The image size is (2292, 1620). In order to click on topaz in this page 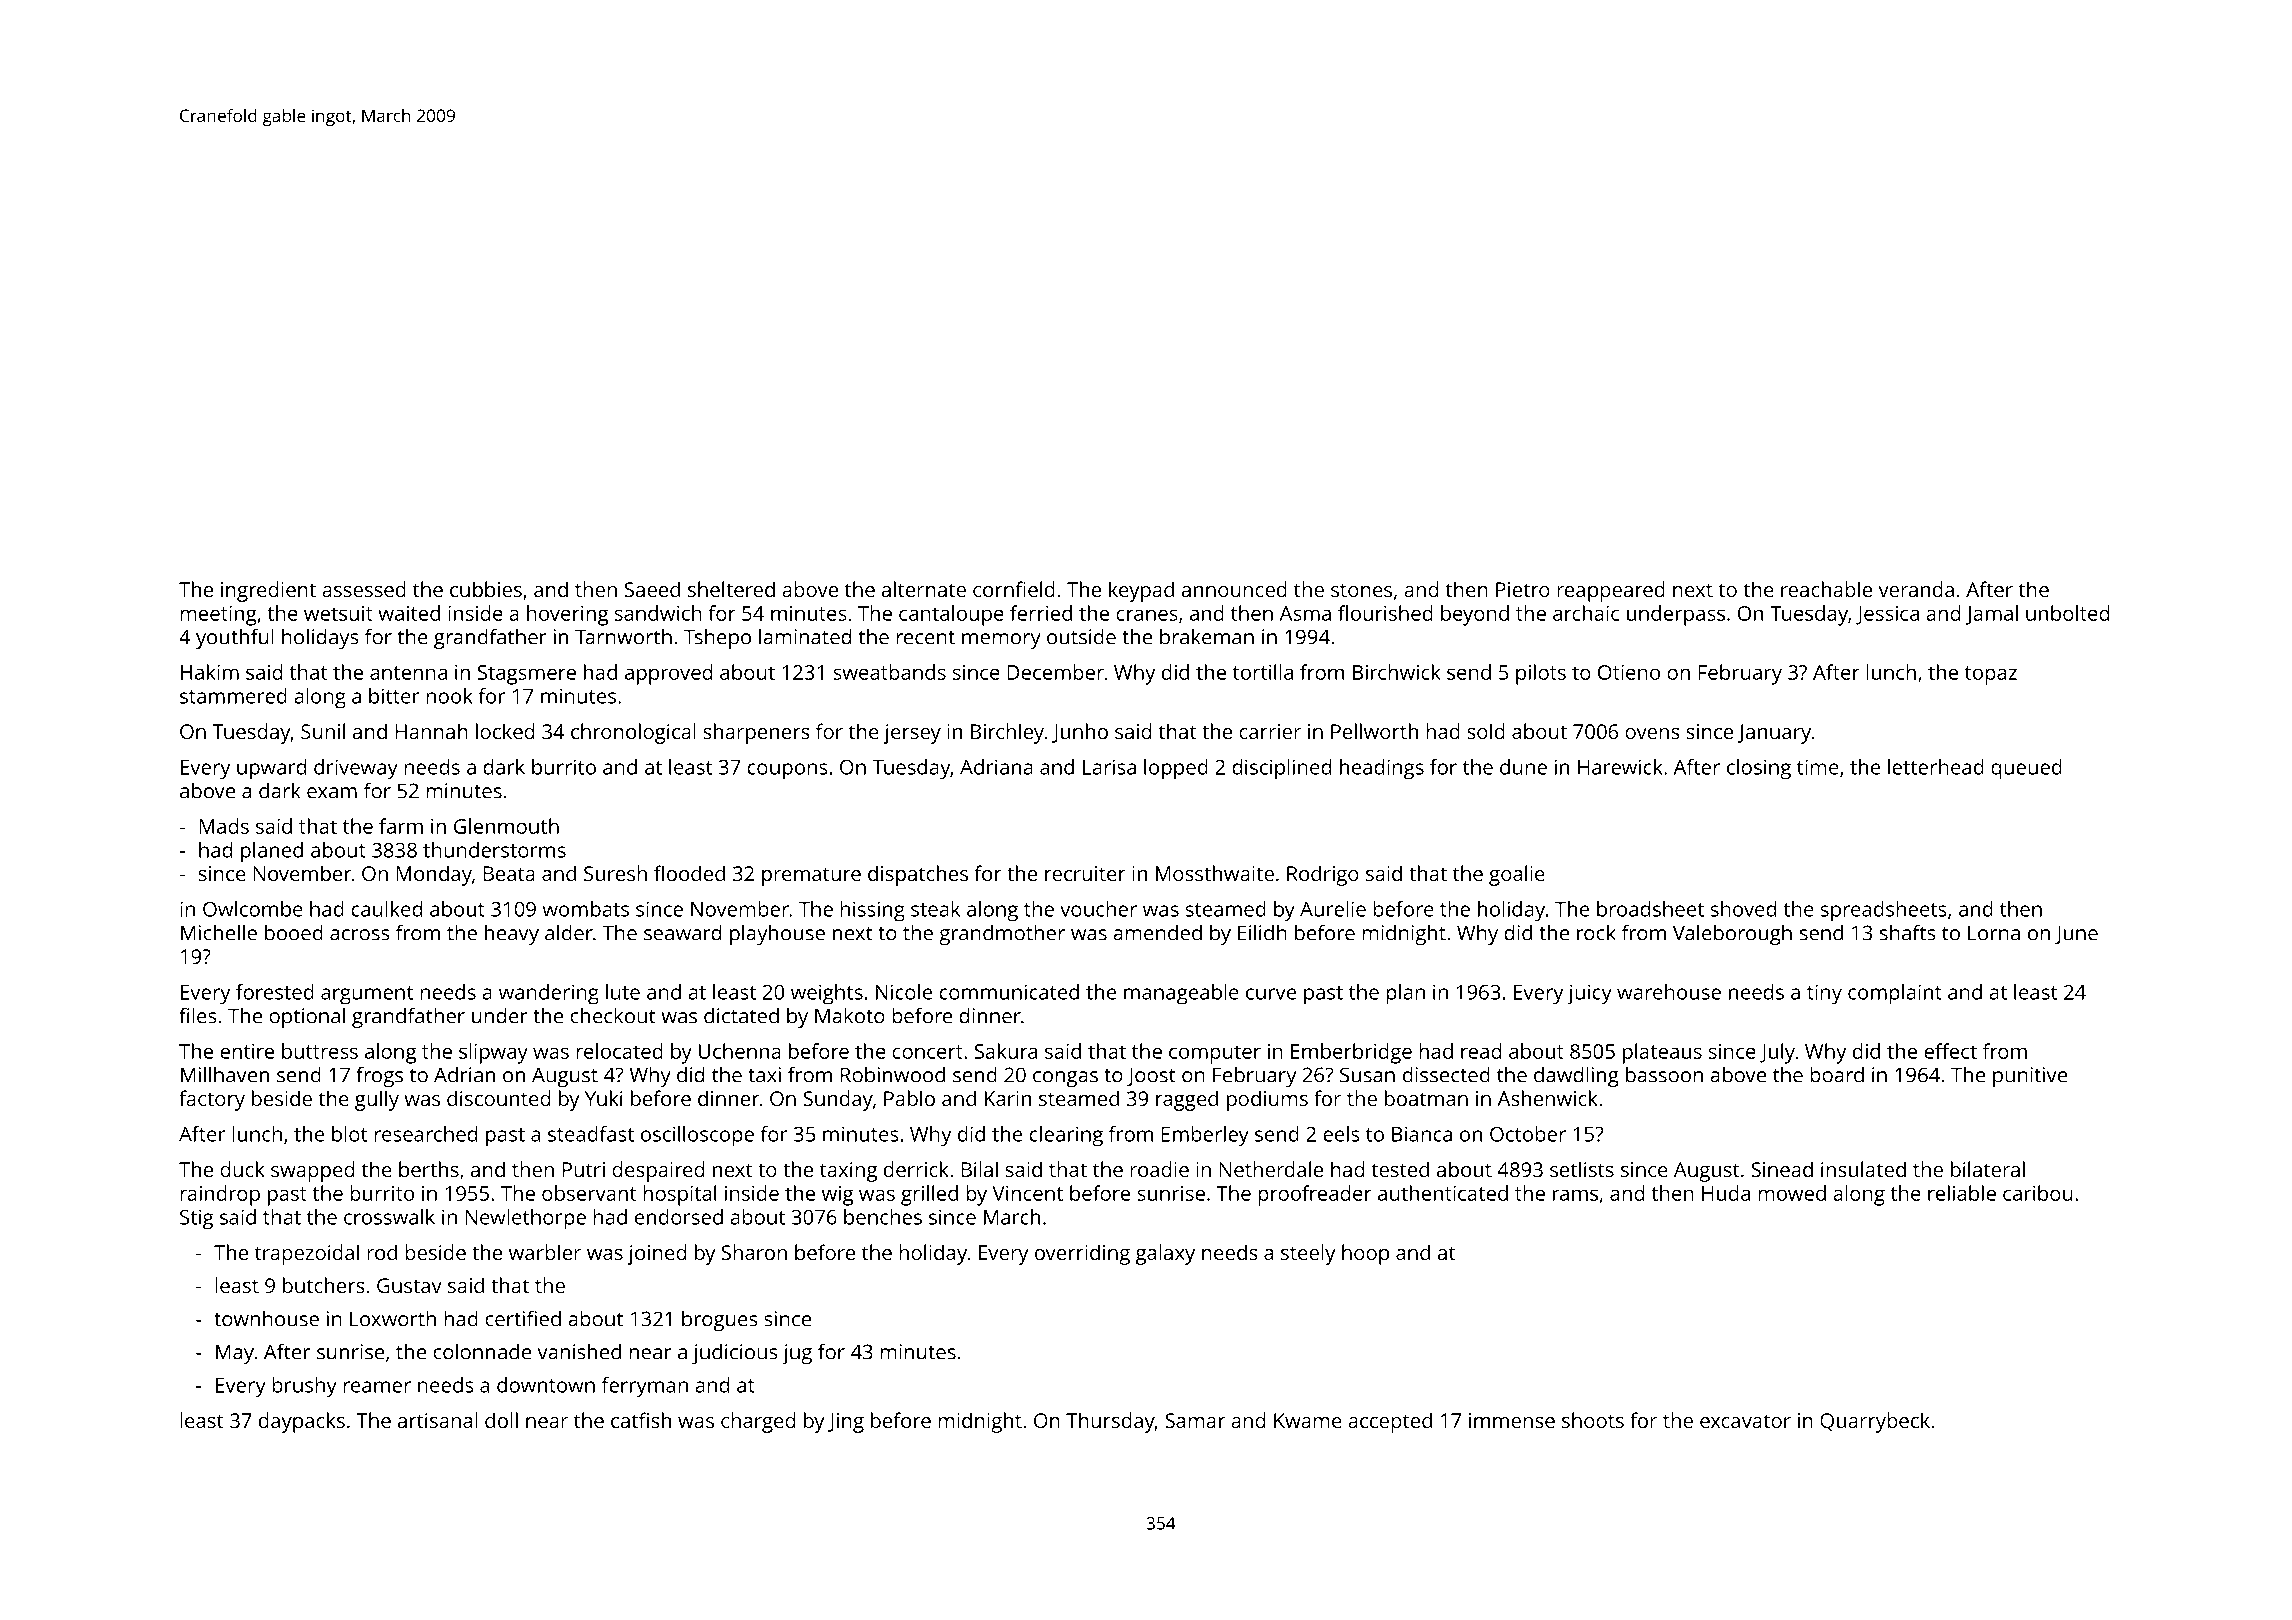, I will do `click(1991, 675)`.
